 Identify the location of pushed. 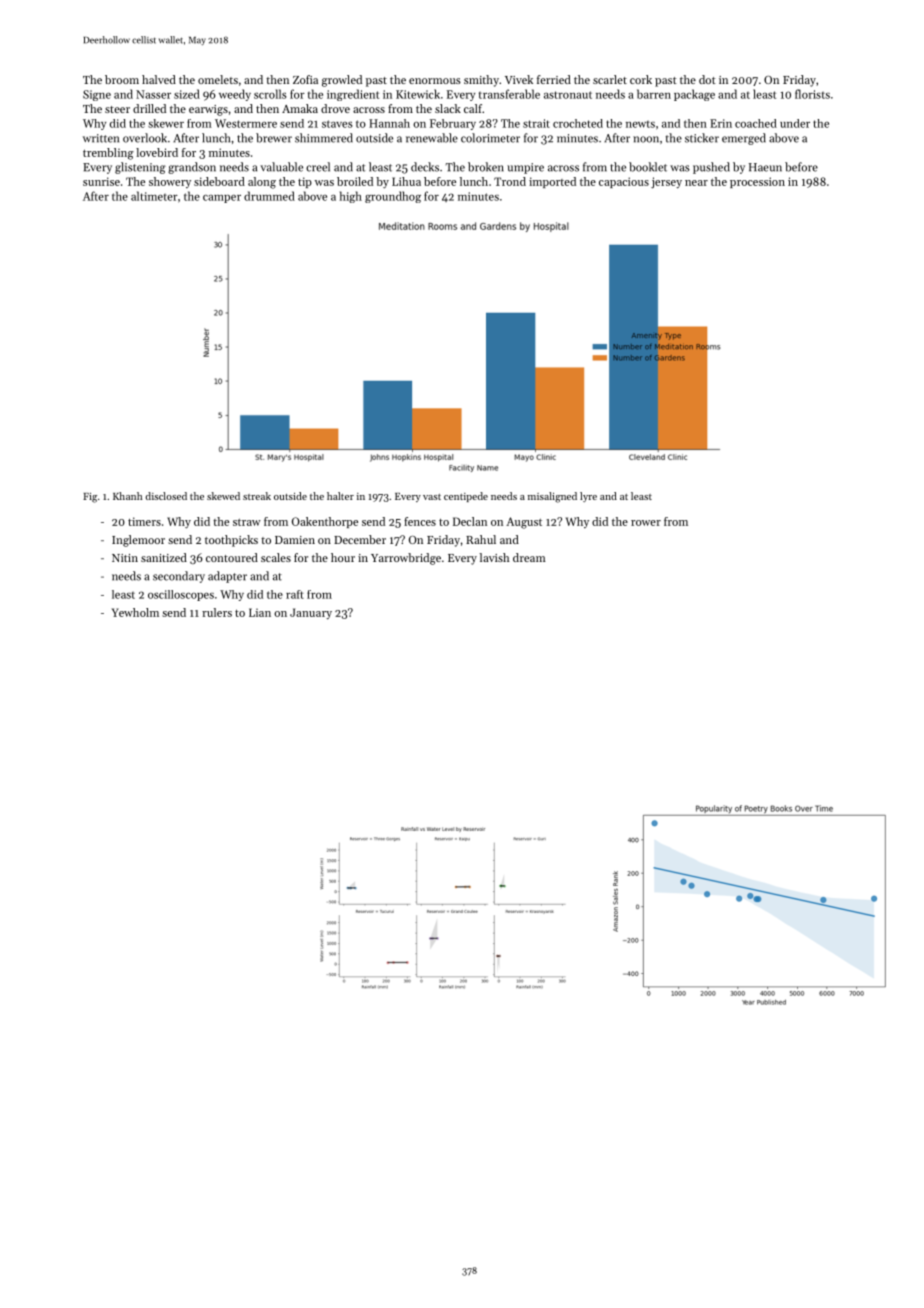
(711, 168).
